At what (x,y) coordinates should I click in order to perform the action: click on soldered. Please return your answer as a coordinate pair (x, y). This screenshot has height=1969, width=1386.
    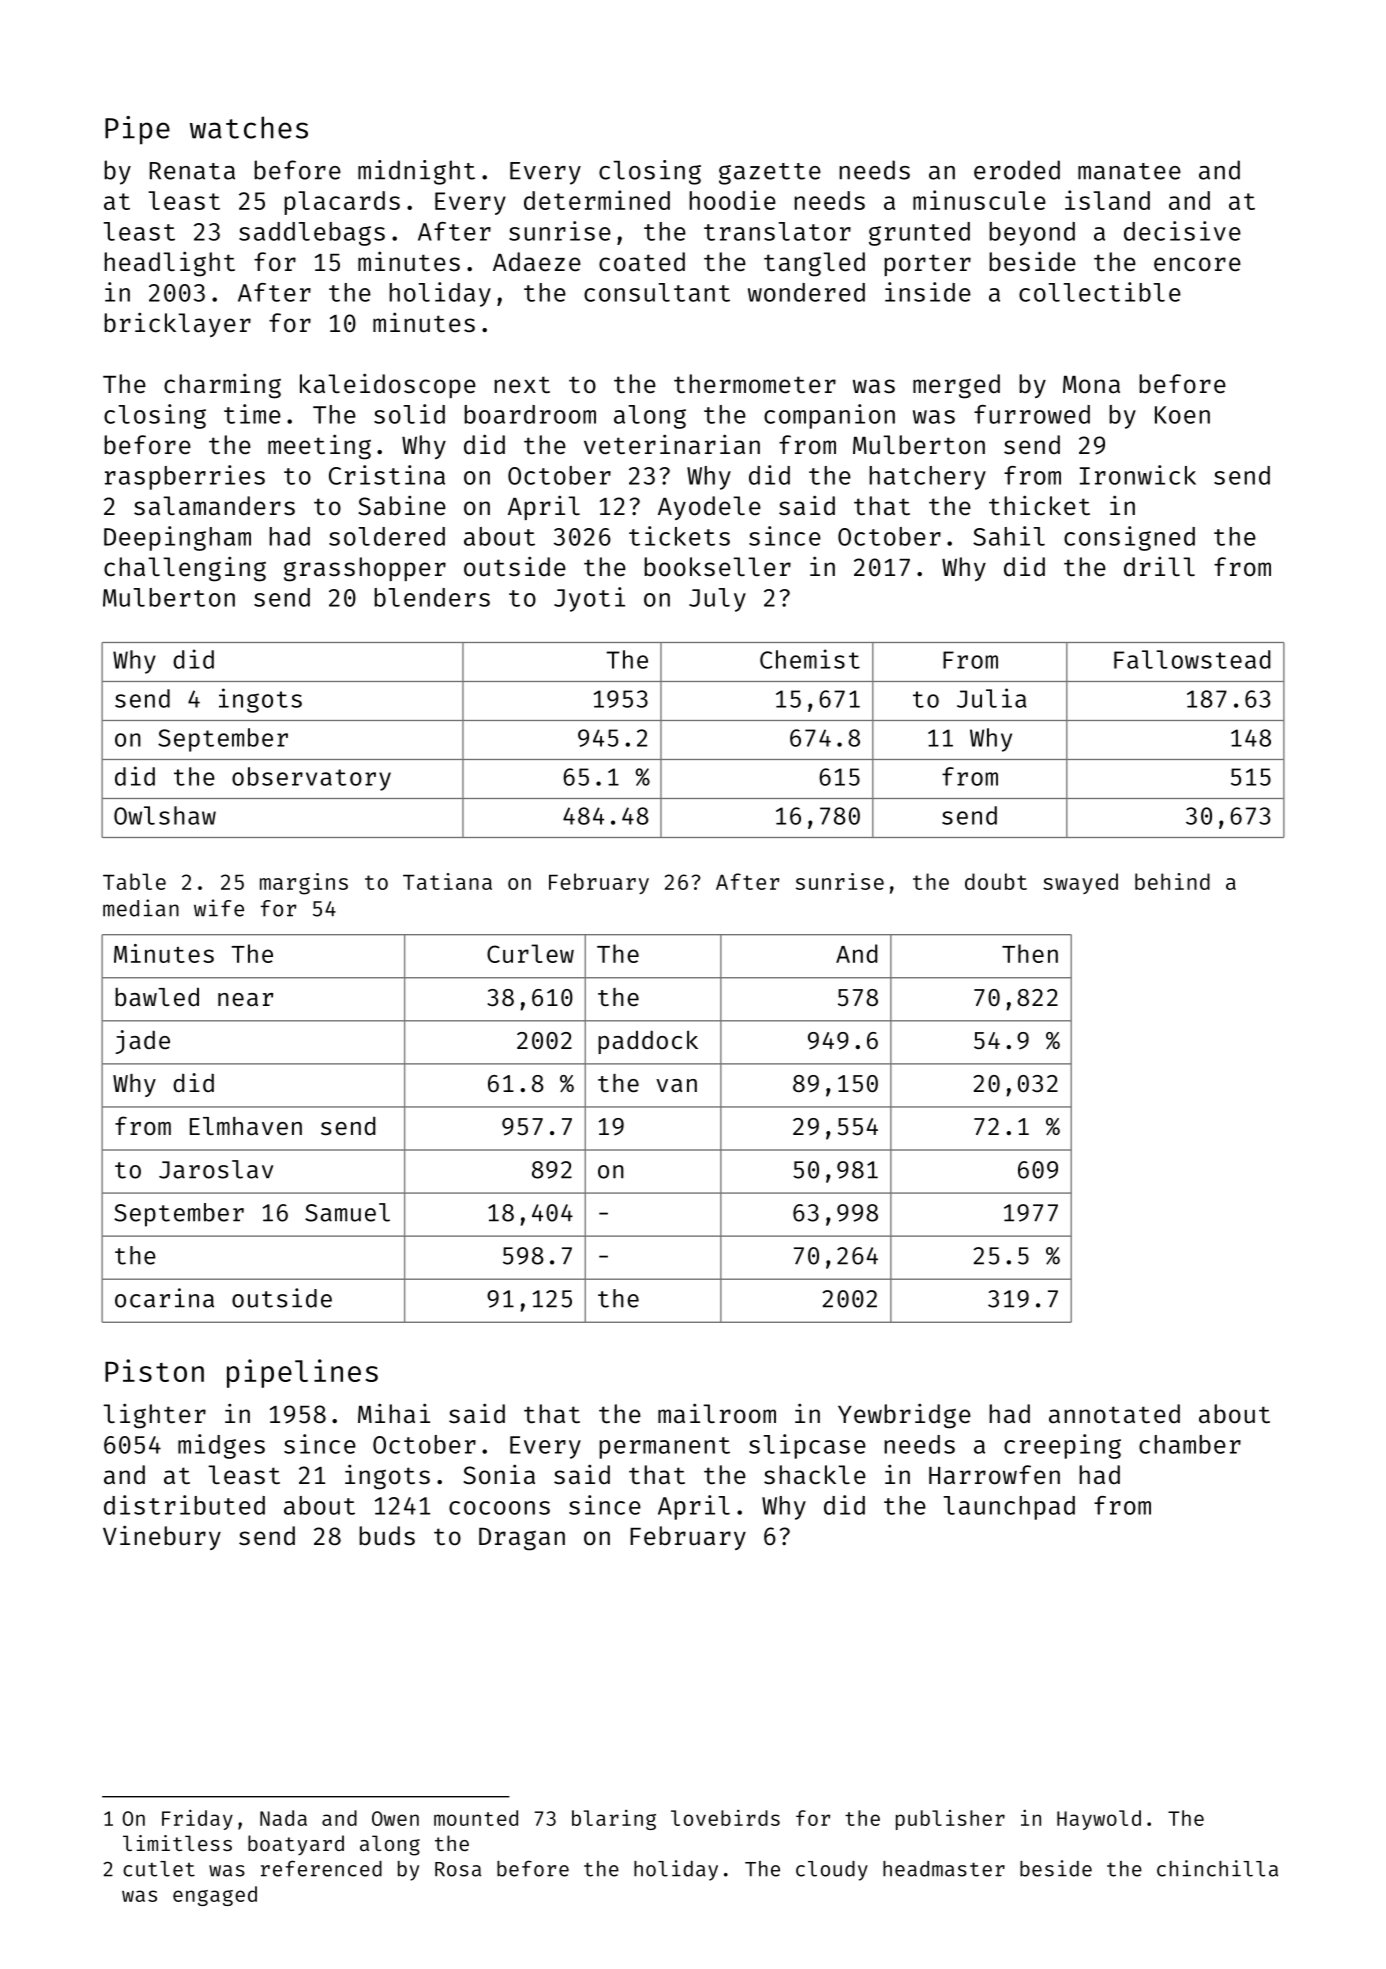
    Looking at the image, I should click on (387, 536).
